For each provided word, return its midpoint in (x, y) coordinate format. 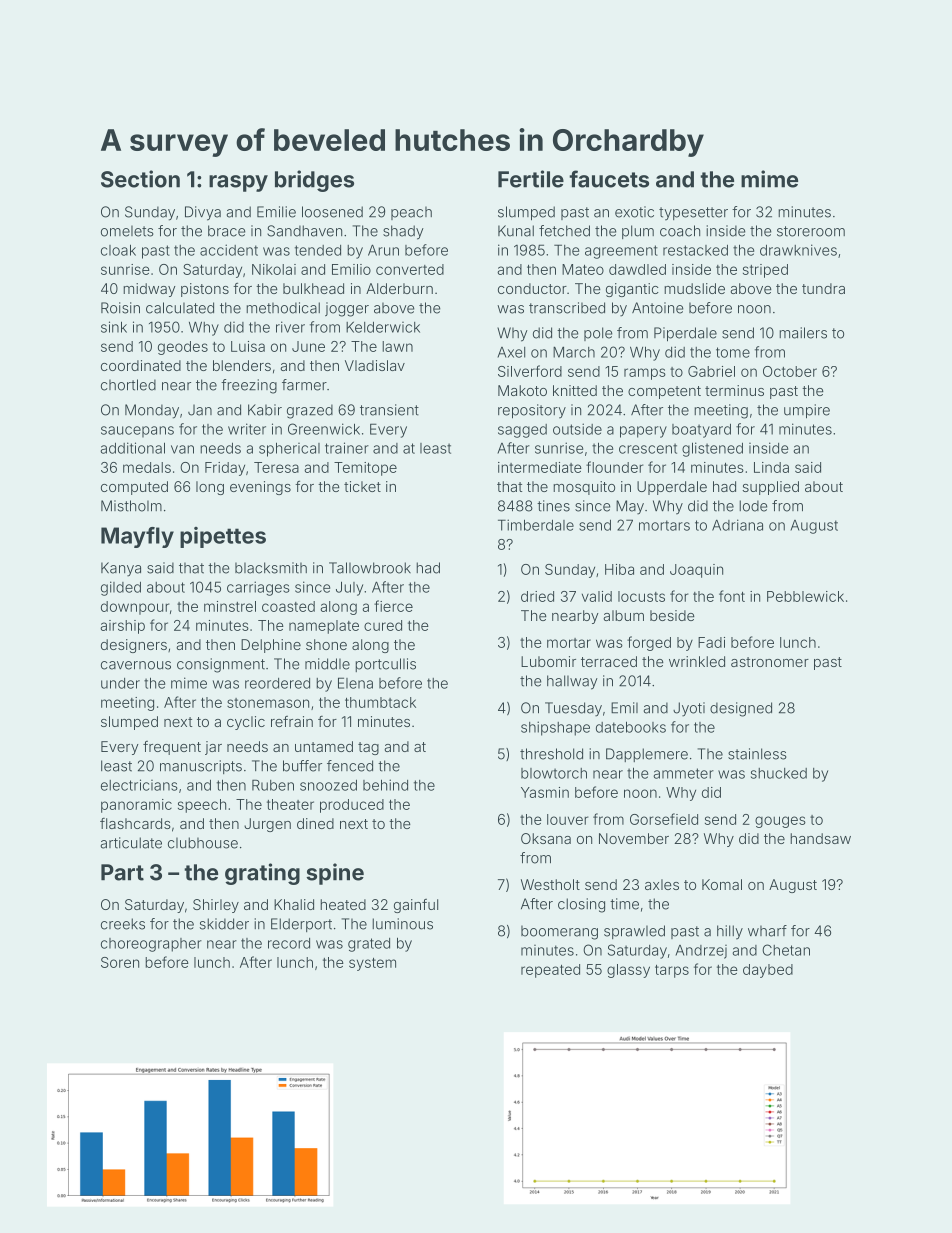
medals (147, 467)
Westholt (550, 884)
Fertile (531, 179)
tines (553, 506)
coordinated (141, 365)
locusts (641, 596)
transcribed (567, 308)
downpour (135, 608)
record (289, 943)
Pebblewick (805, 596)
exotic (634, 212)
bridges (314, 181)
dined (315, 823)
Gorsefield (664, 819)
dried (537, 596)
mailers (803, 333)
